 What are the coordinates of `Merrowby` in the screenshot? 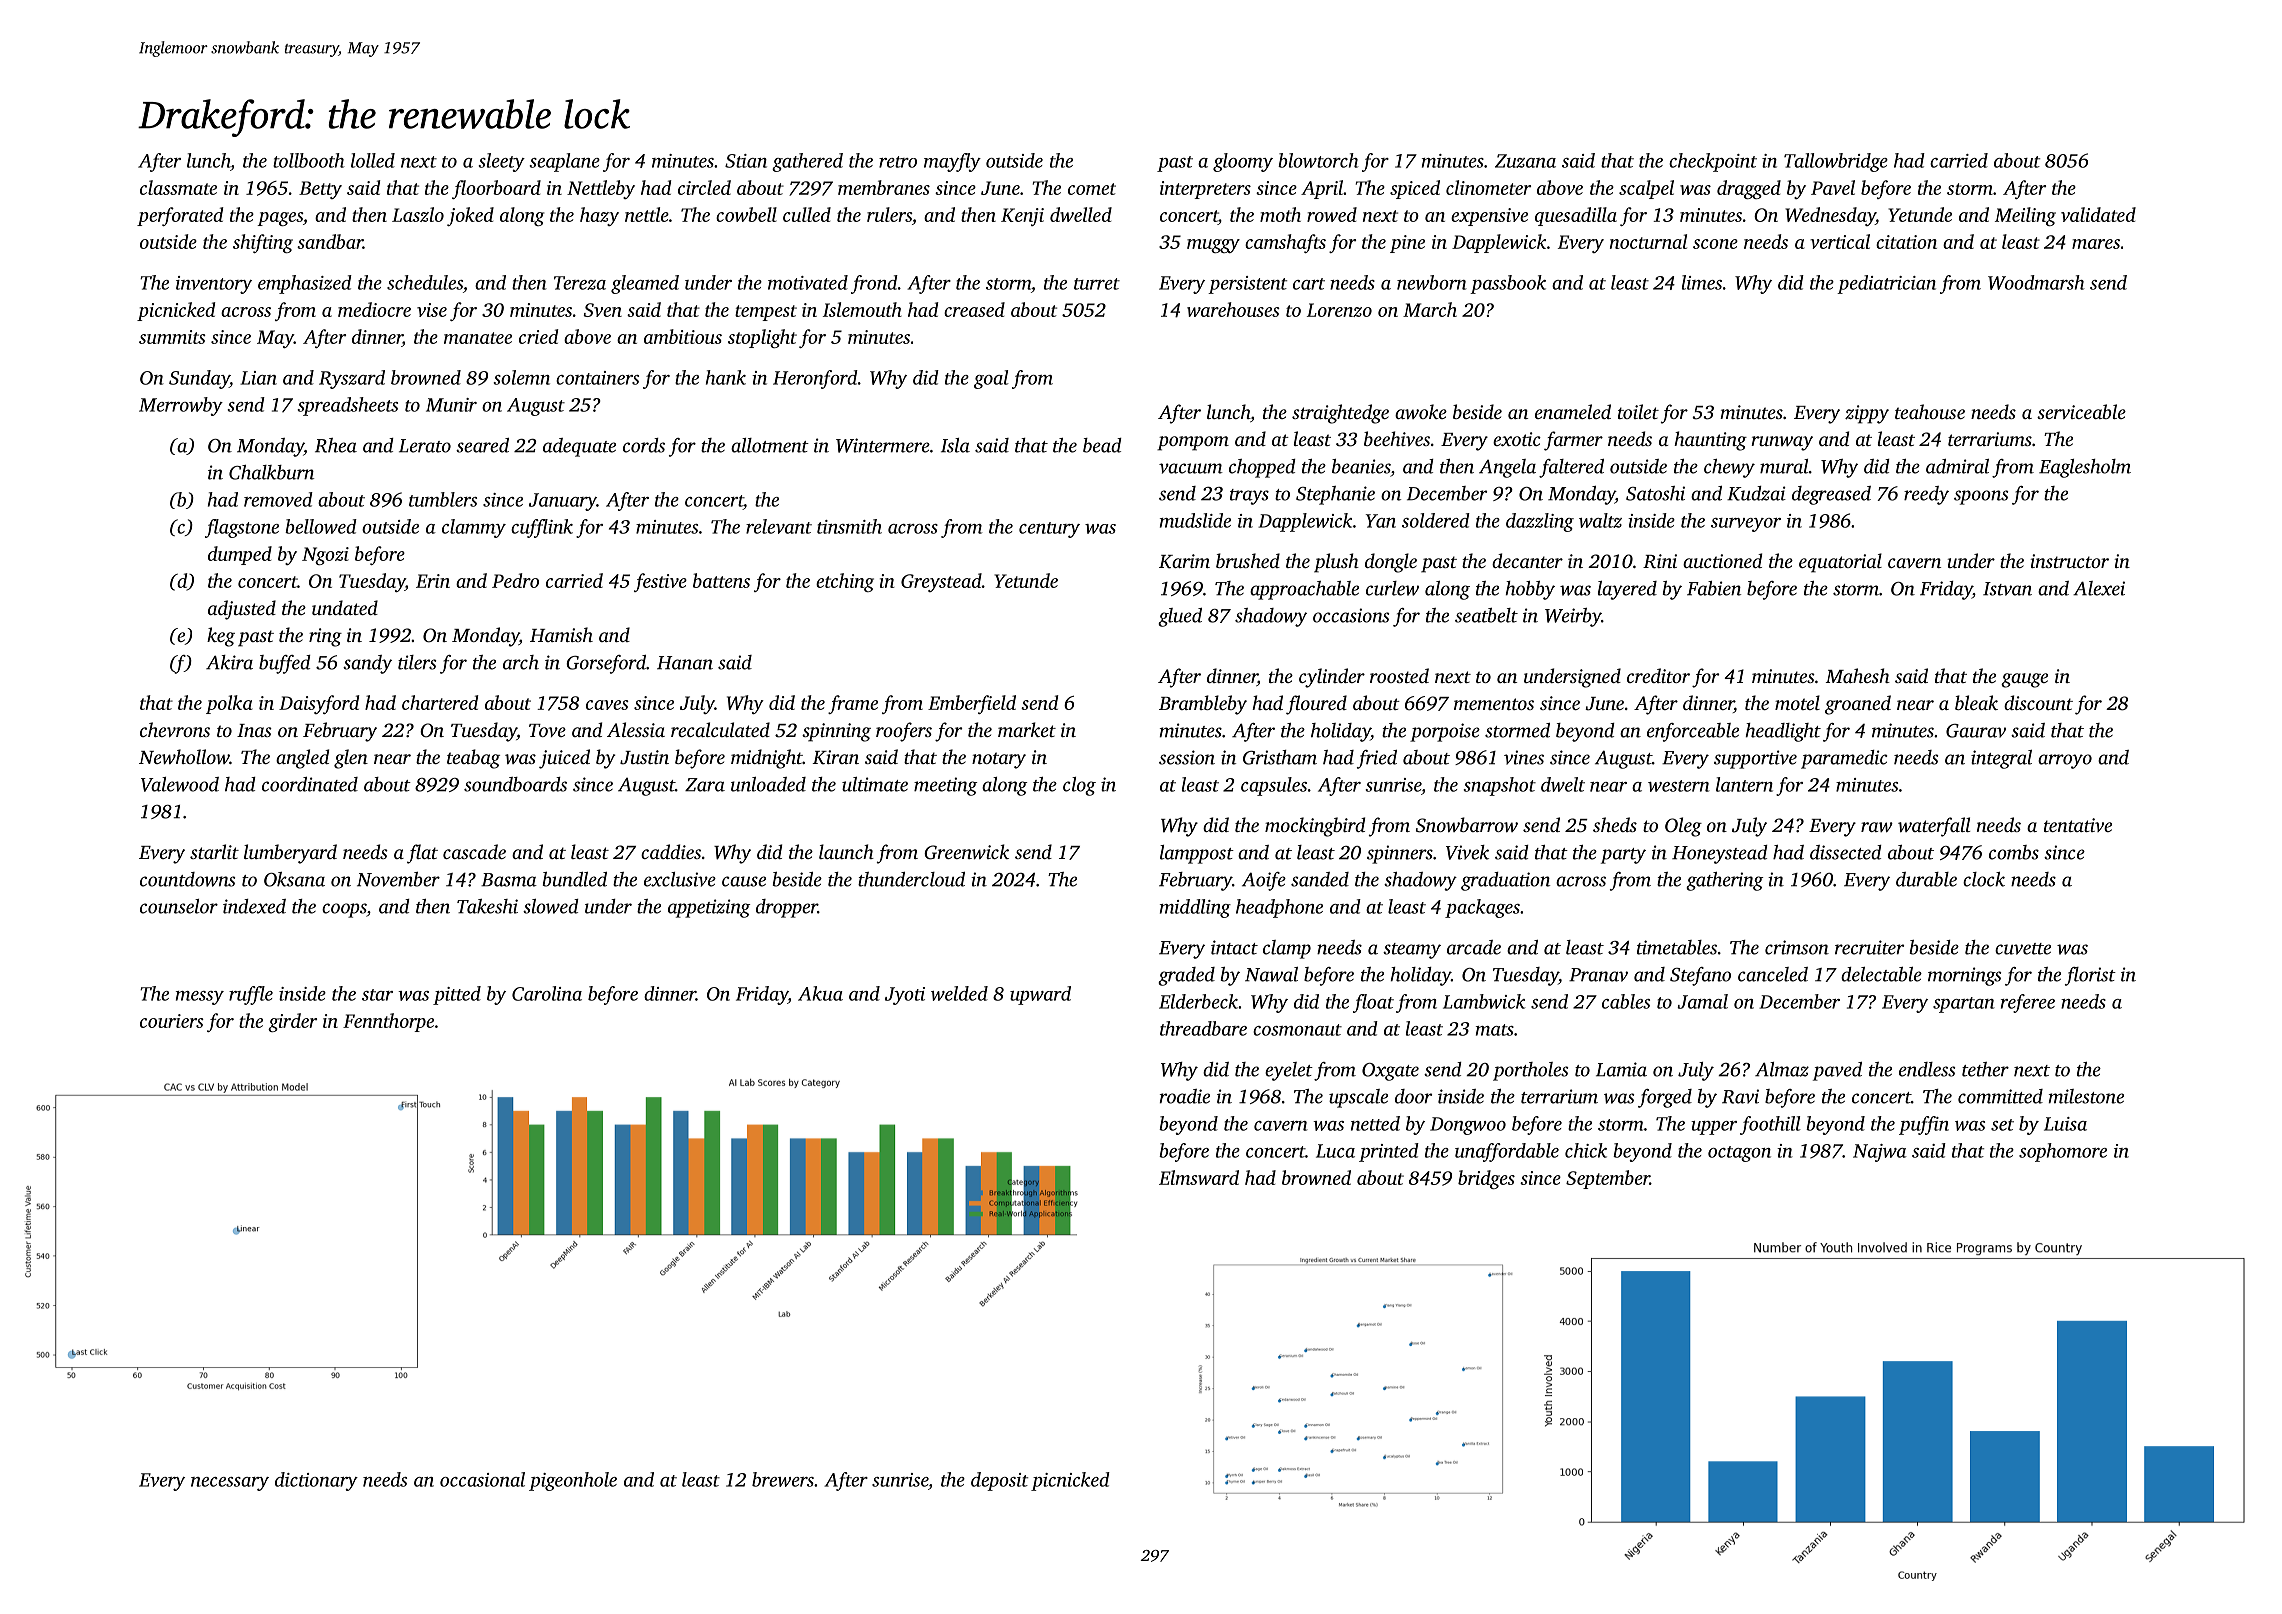 It's located at (181, 406).
